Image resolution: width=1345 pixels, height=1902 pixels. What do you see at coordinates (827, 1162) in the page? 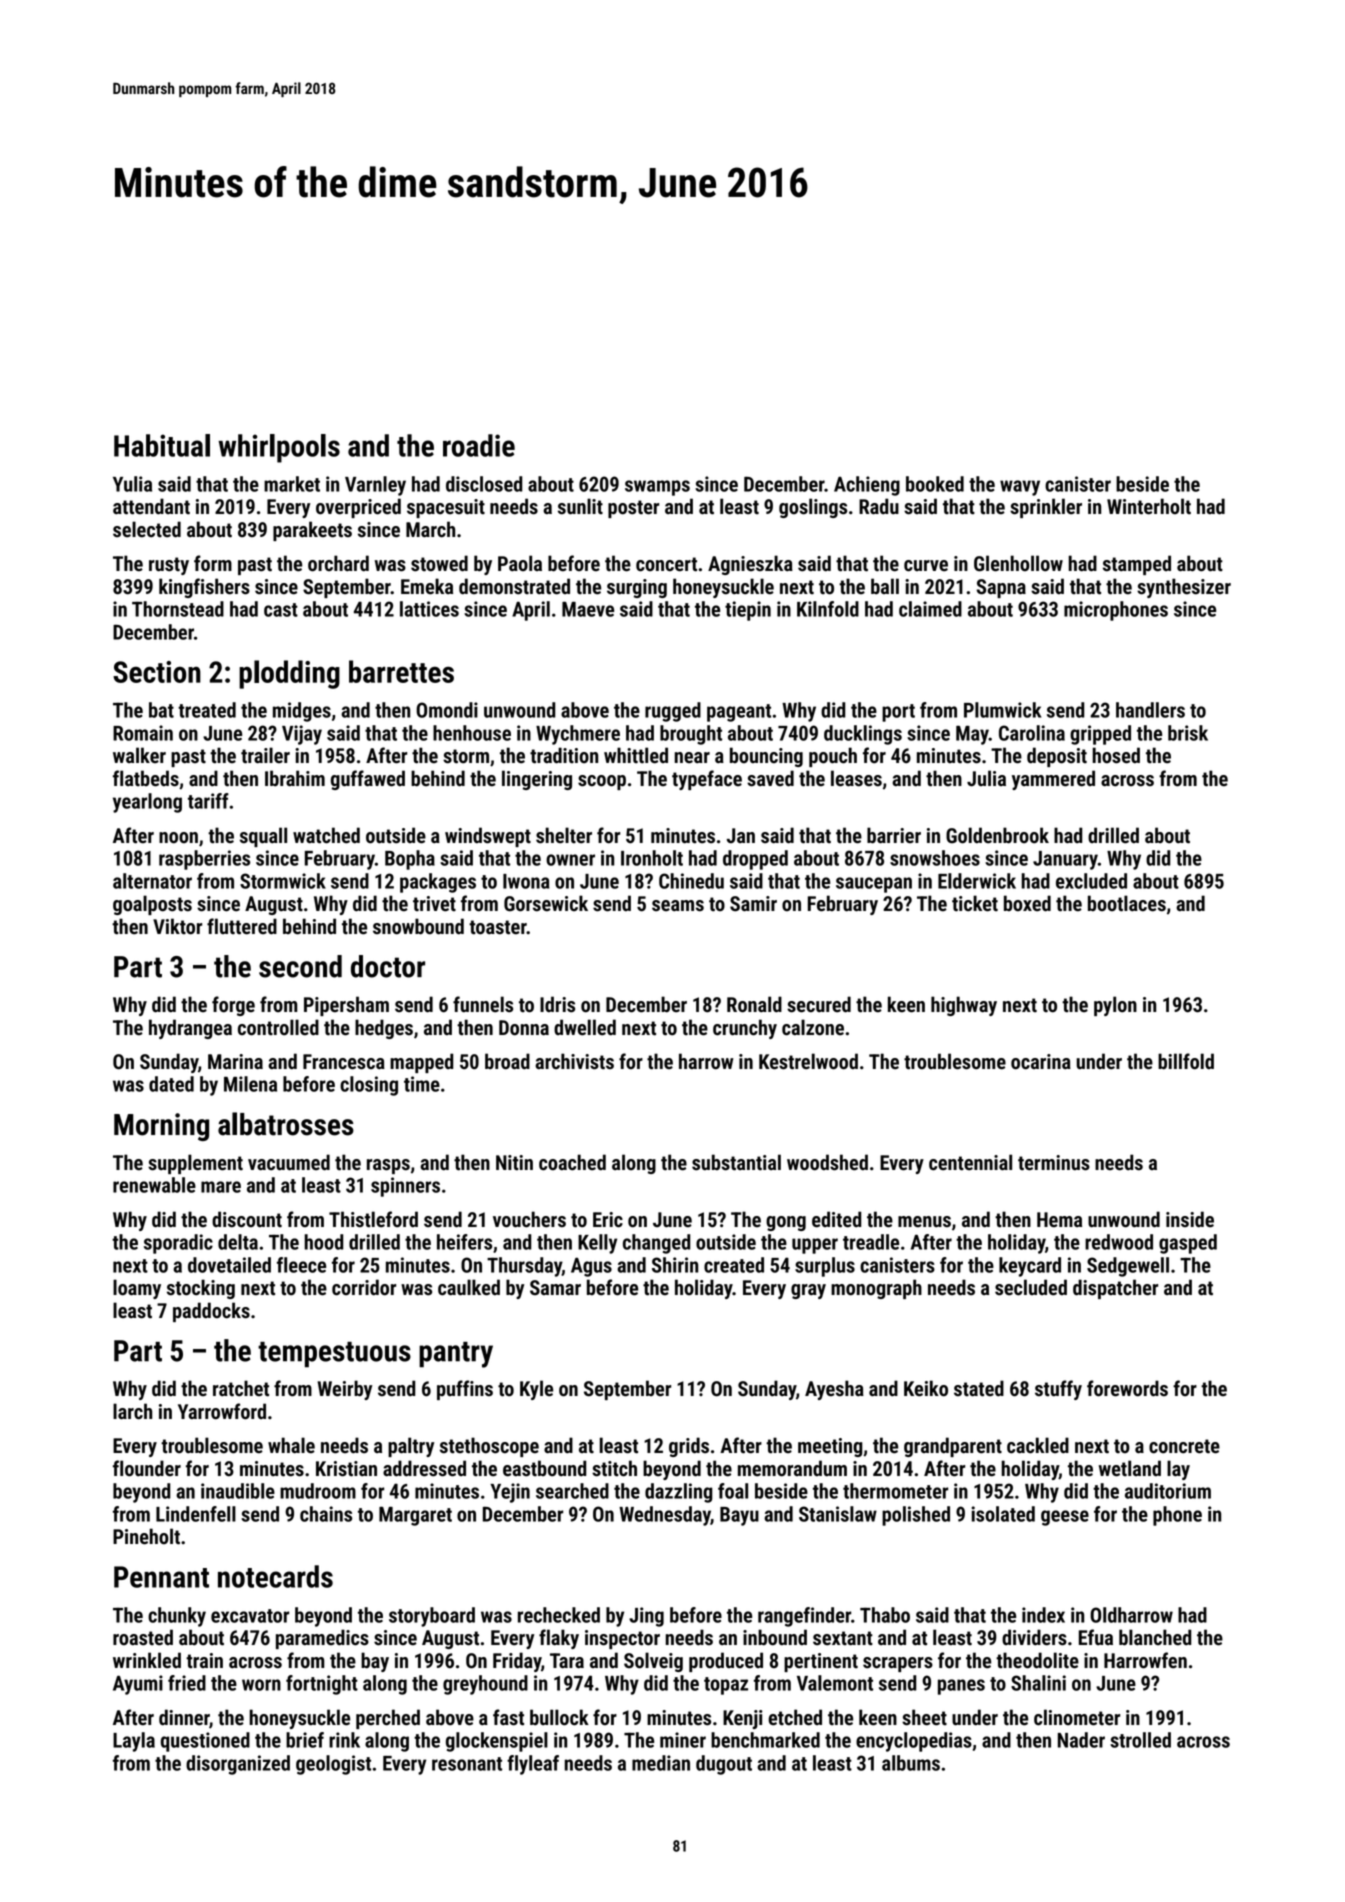
I see `woodshed` at bounding box center [827, 1162].
